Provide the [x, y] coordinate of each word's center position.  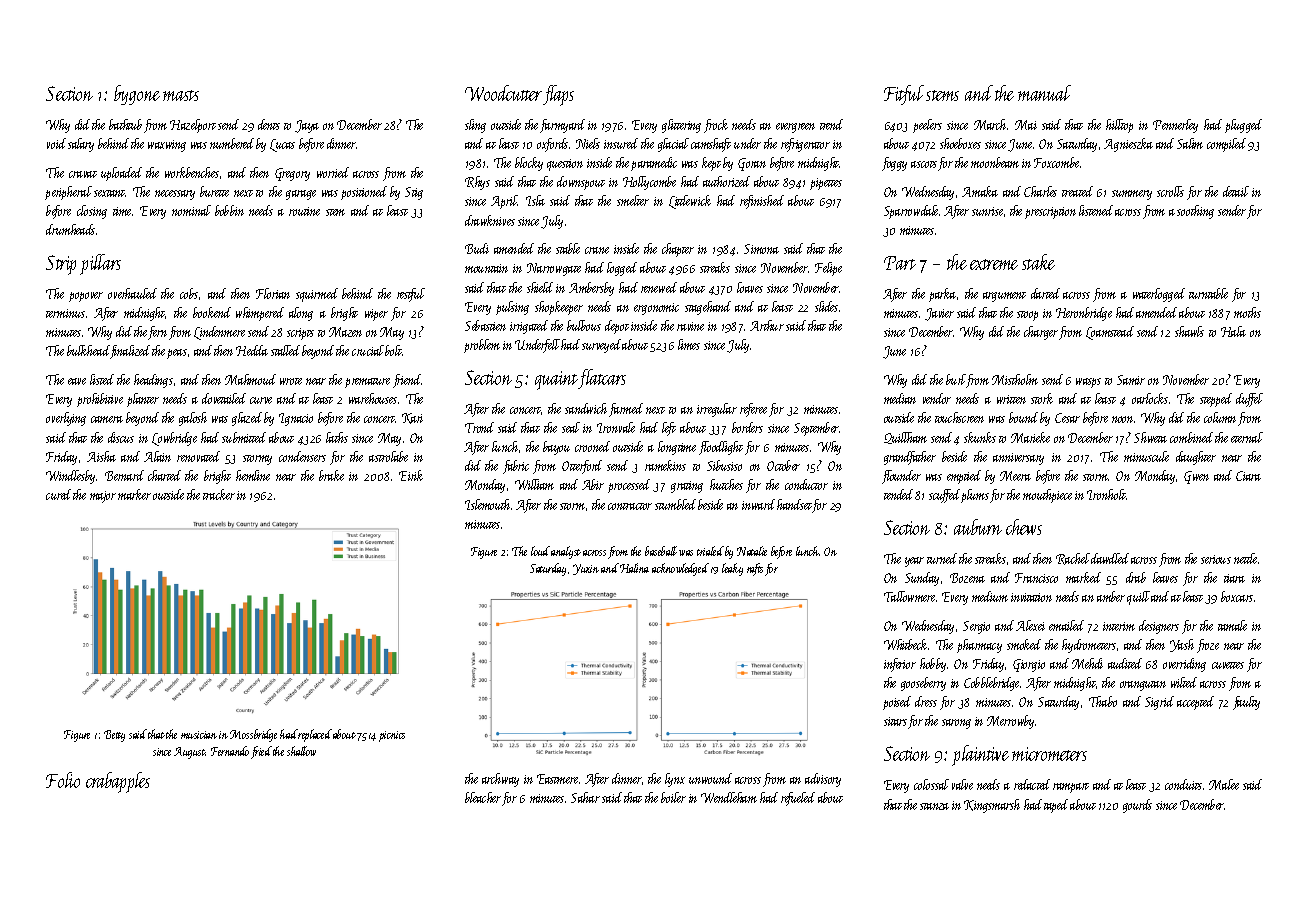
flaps [558, 95]
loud [540, 551]
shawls [1189, 331]
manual [1044, 93]
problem [482, 346]
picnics [392, 736]
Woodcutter [503, 93]
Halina [634, 568]
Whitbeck [906, 644]
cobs [189, 293]
